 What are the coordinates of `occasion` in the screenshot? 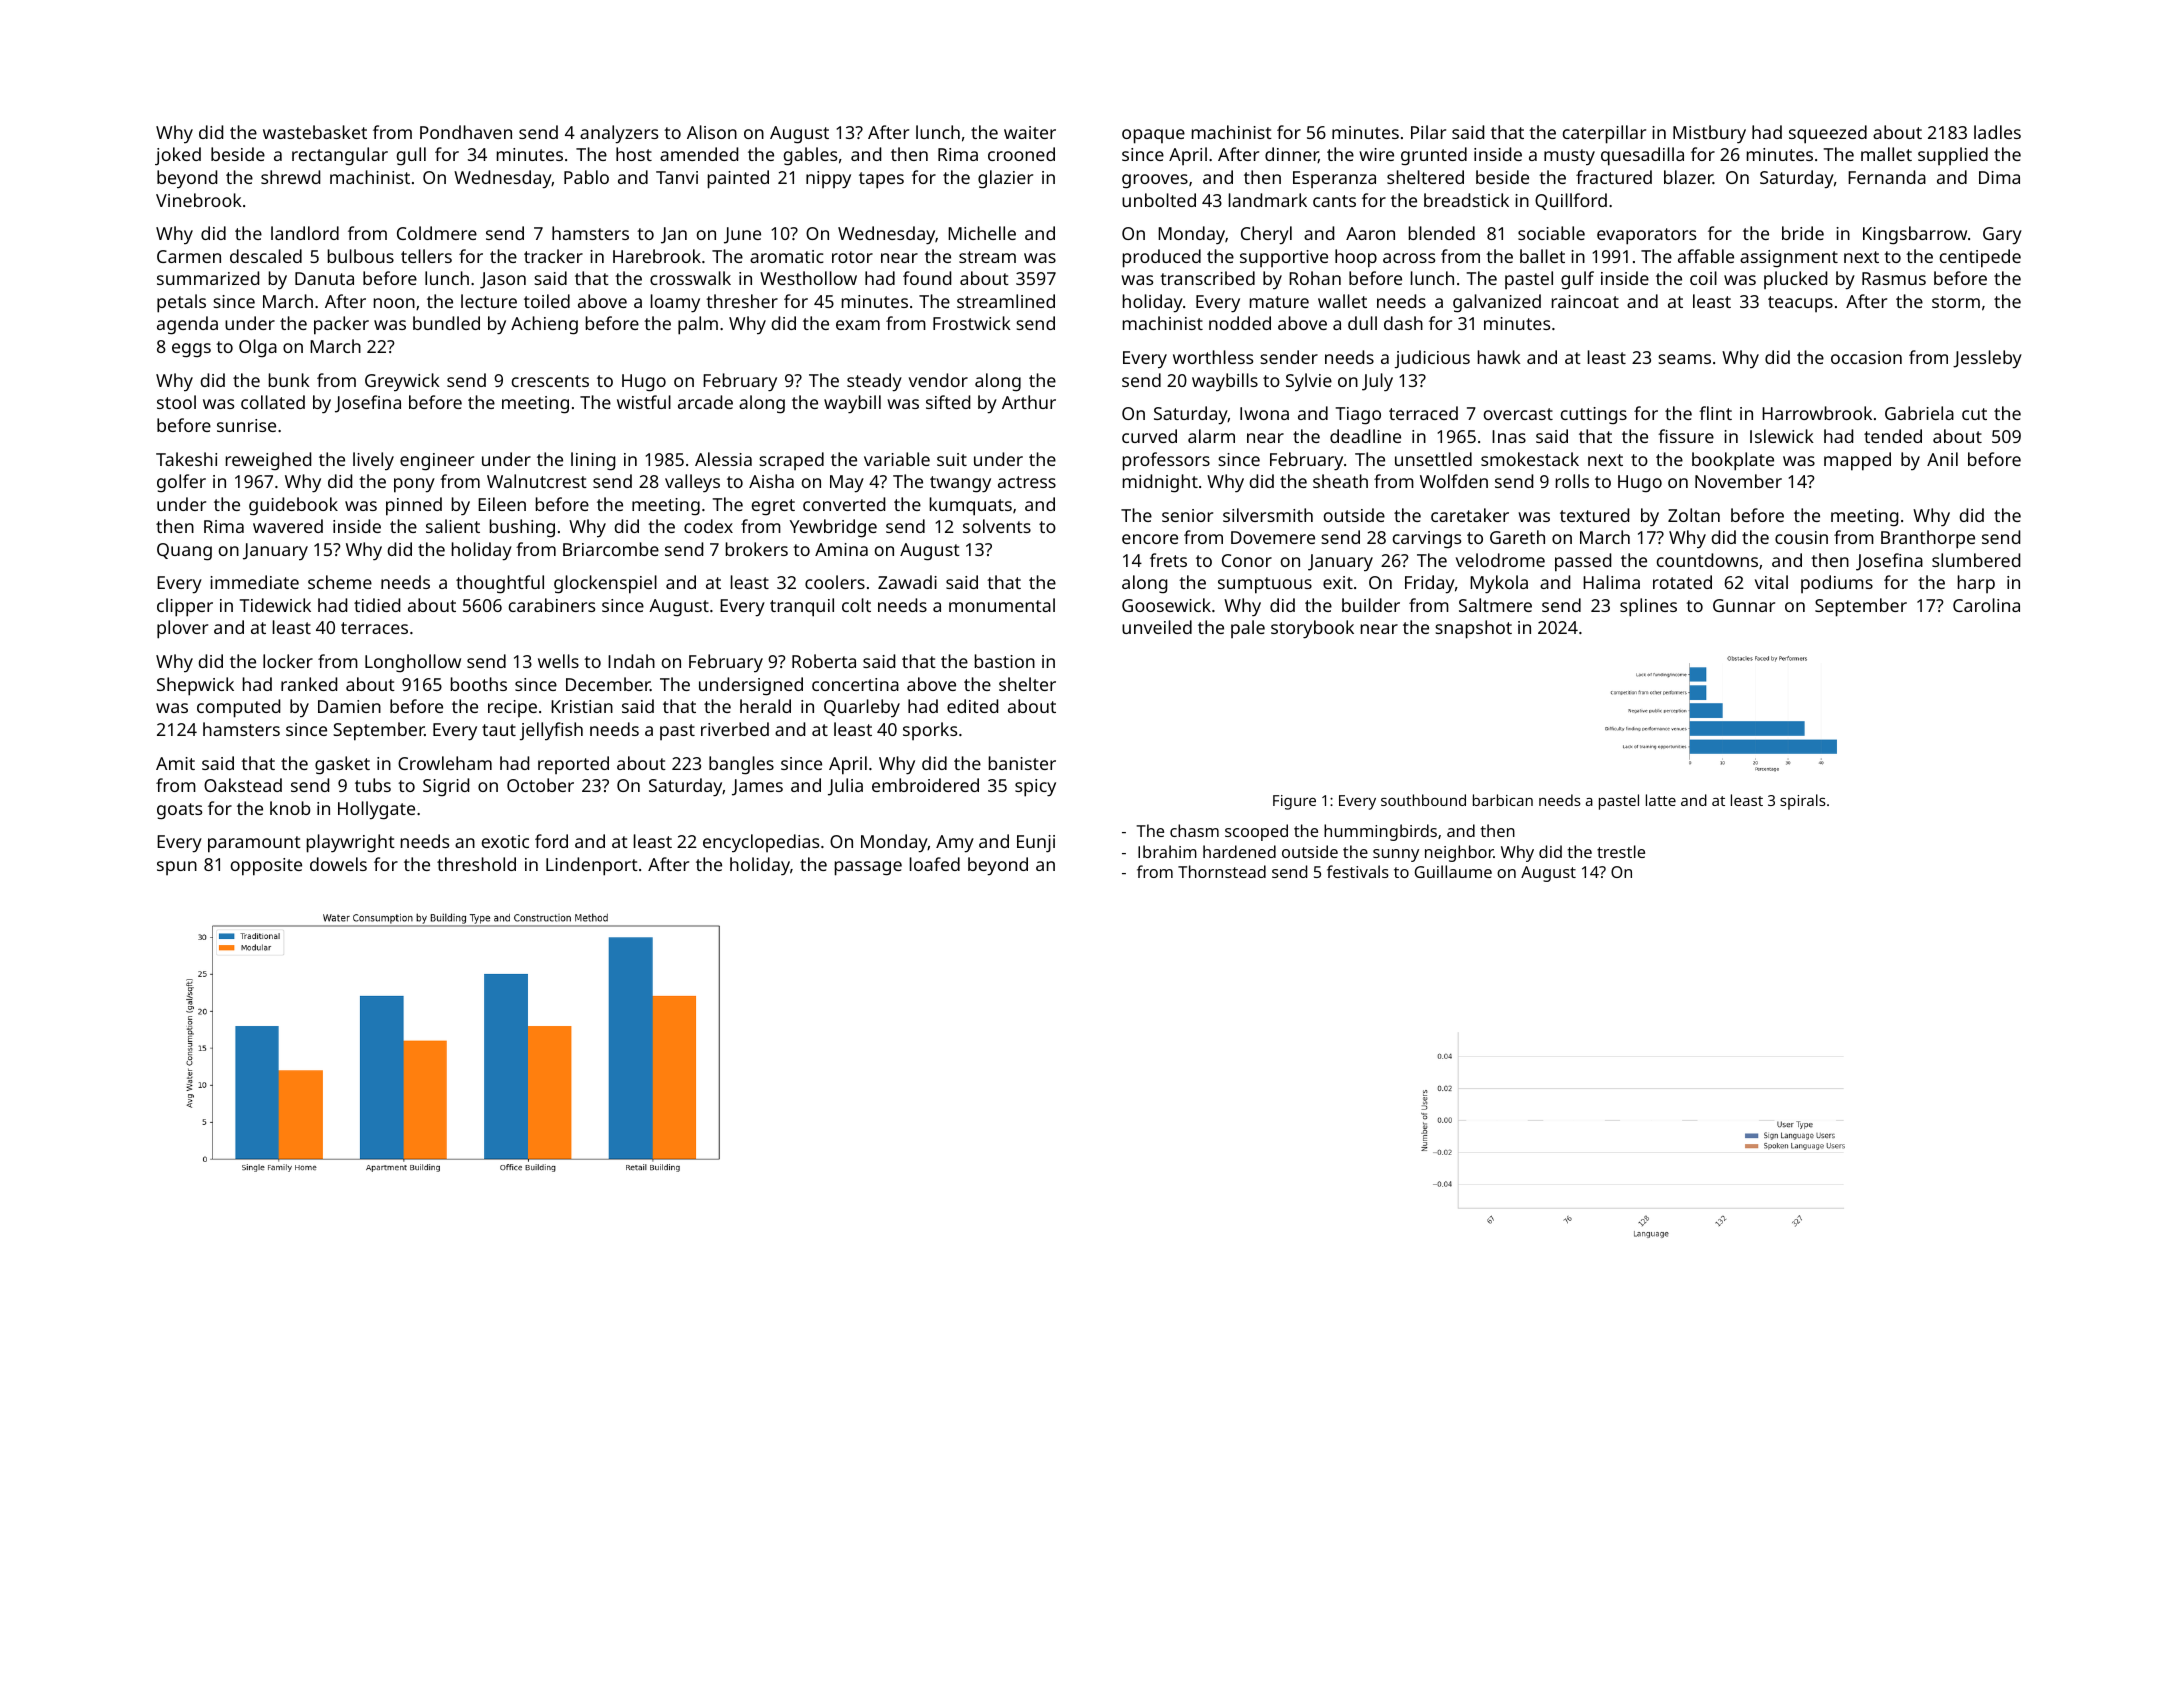 It's located at (1866, 357).
